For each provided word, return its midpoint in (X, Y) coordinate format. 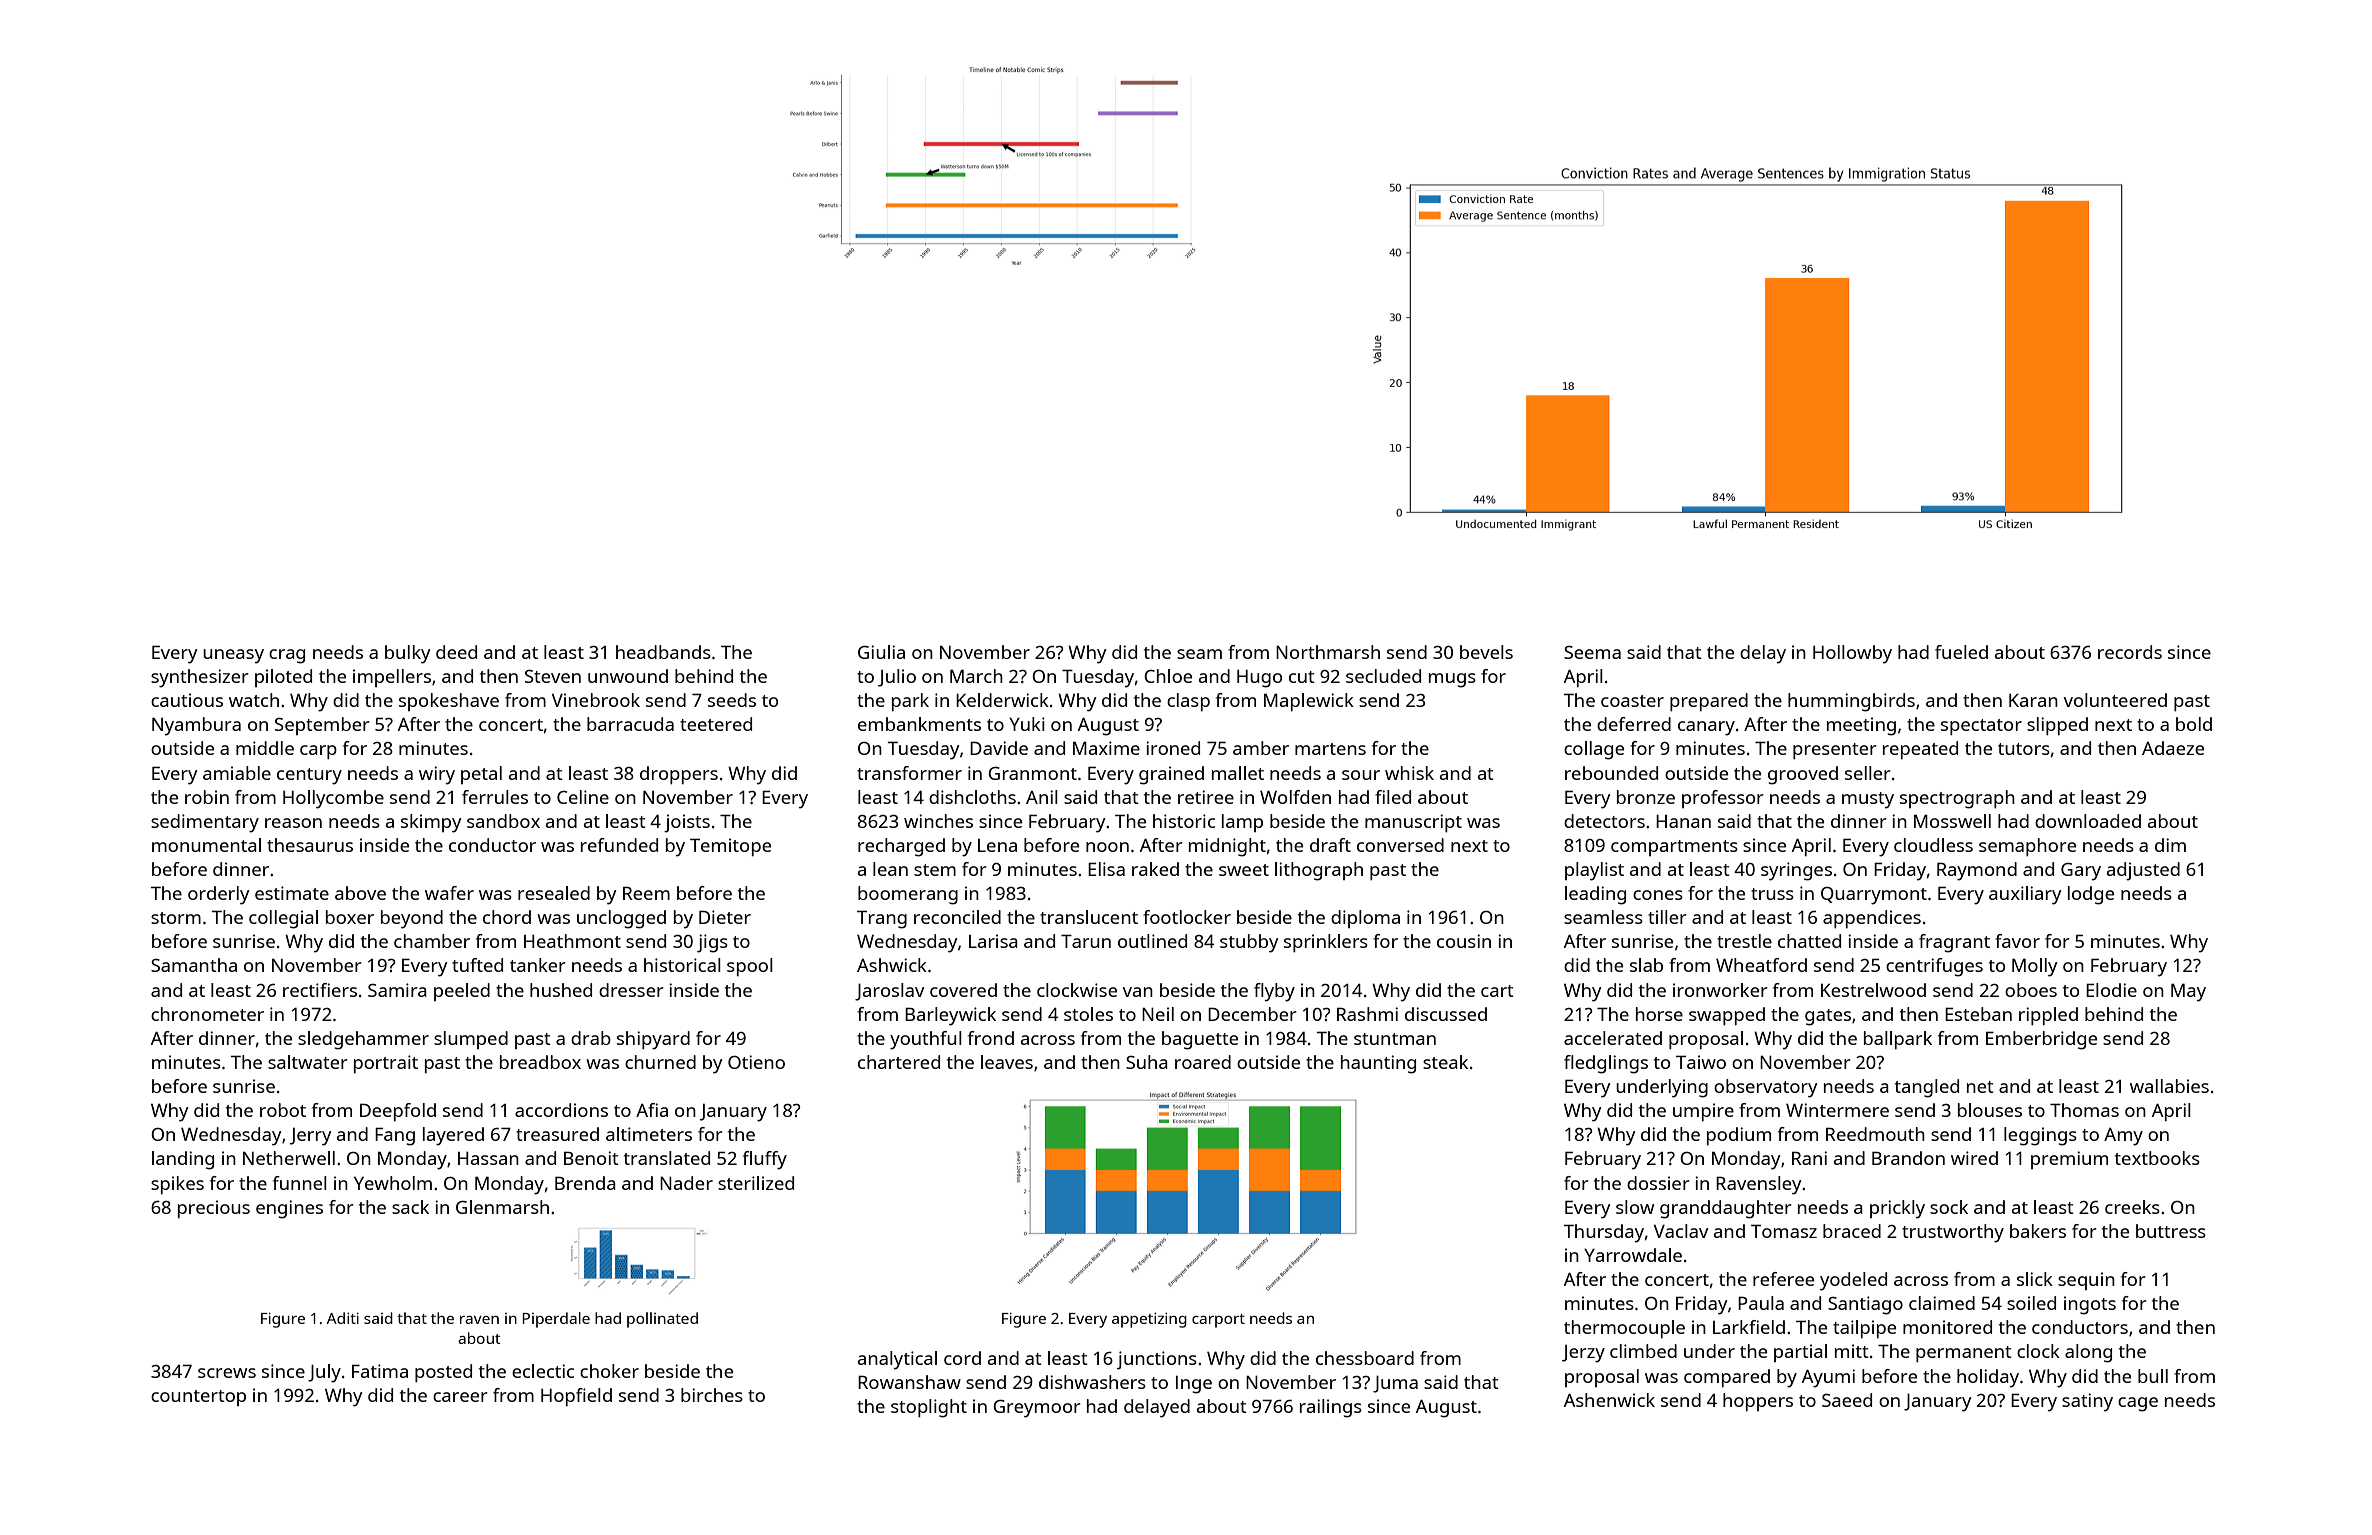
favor (2017, 941)
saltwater (308, 1062)
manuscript (1413, 823)
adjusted (2143, 871)
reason (293, 823)
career (460, 1397)
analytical (897, 1360)
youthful (926, 1040)
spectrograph (1957, 799)
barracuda (630, 724)
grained (1171, 775)
